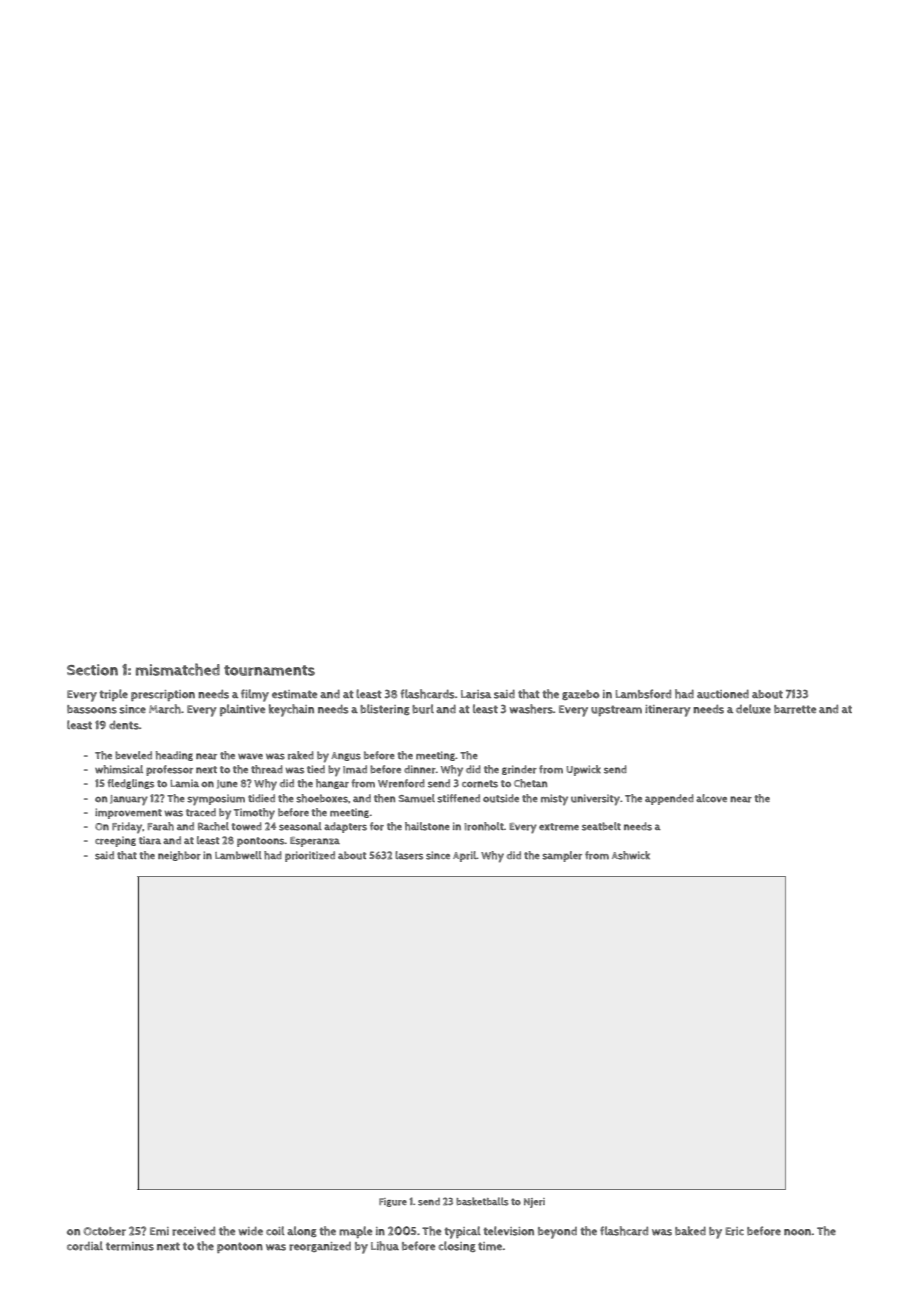 The image size is (924, 1308). Describe the element at coordinates (476, 694) in the image. I see `Larisa` at that location.
